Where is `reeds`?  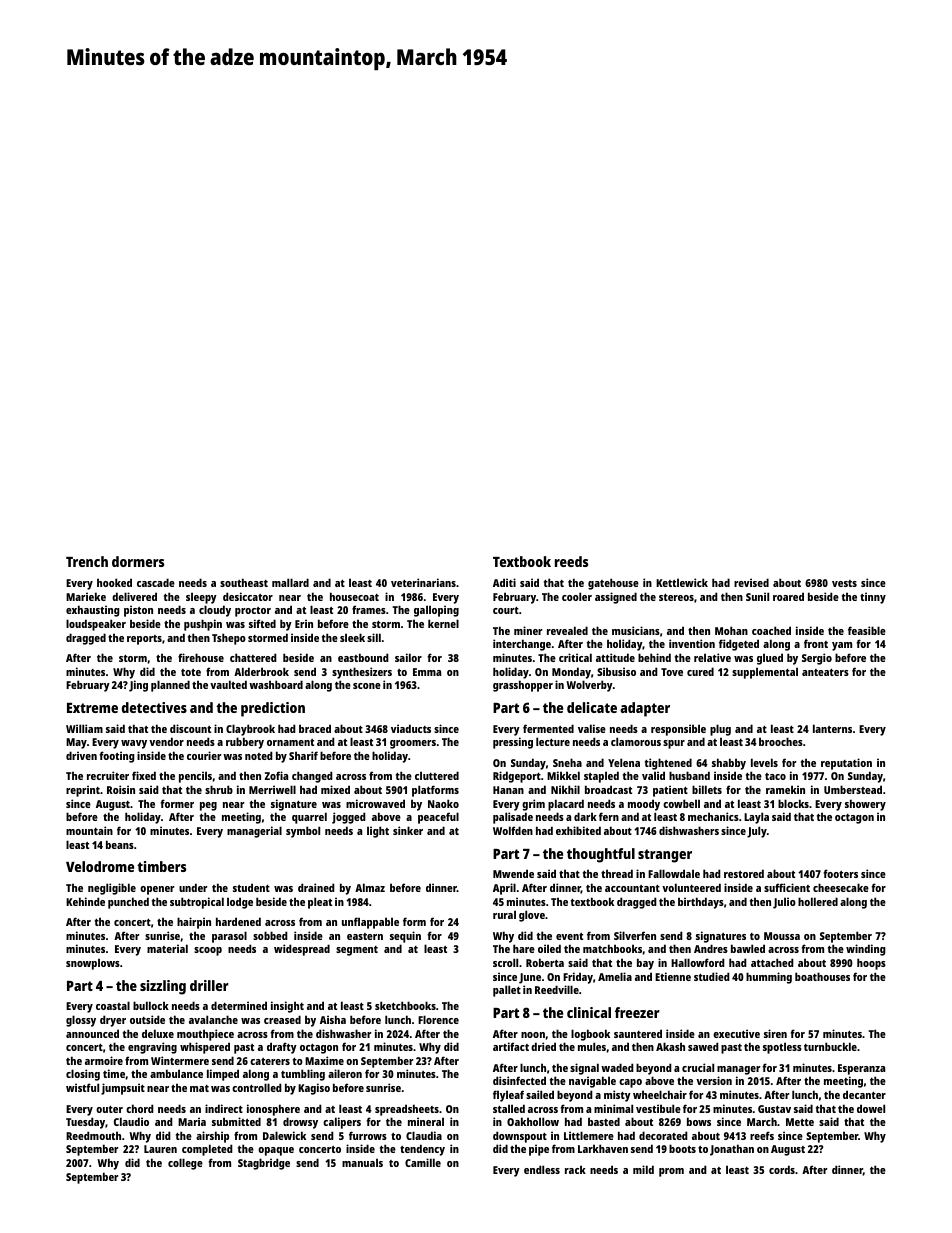
reeds is located at coordinates (571, 561).
